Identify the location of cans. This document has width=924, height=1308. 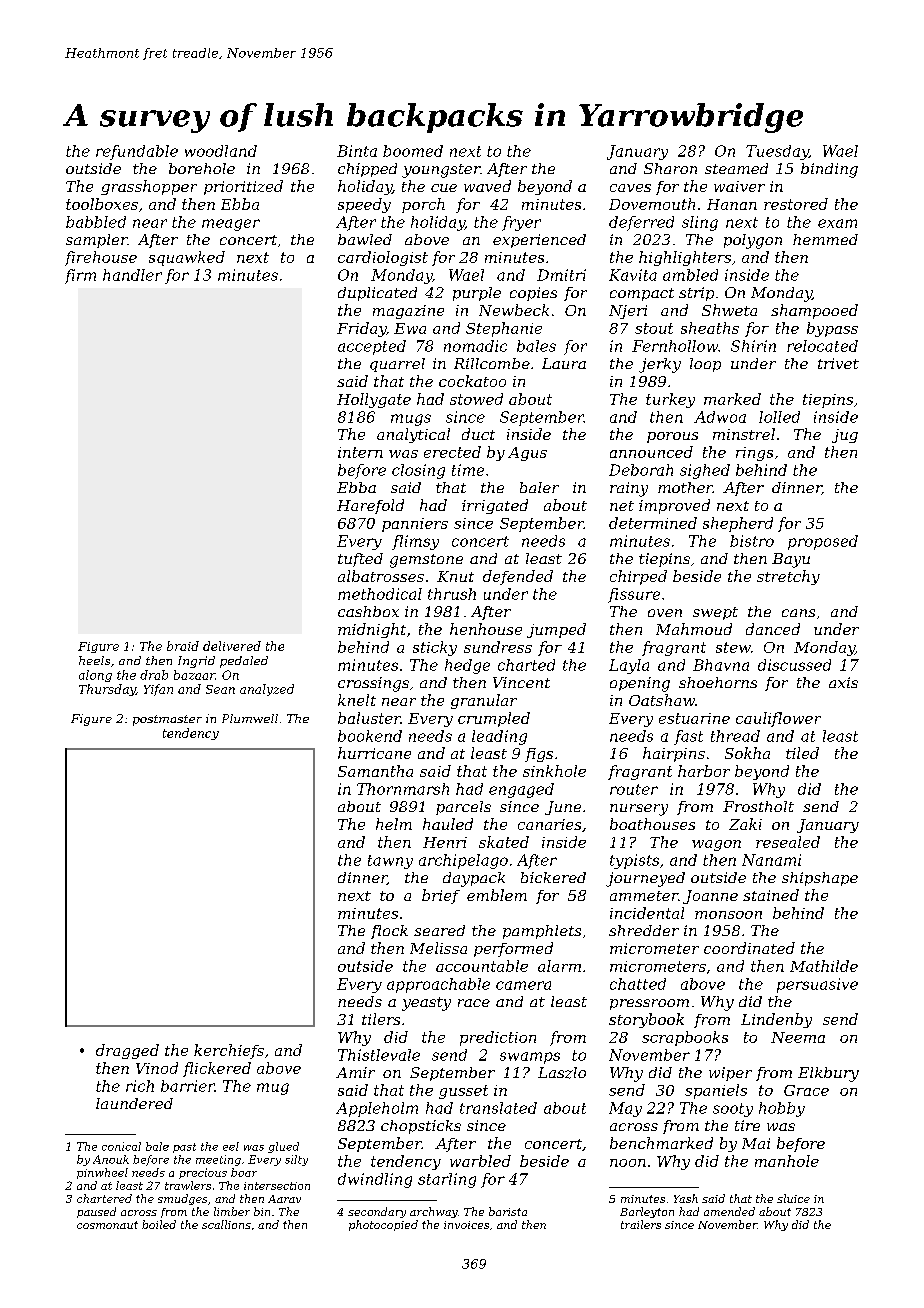
(798, 613).
